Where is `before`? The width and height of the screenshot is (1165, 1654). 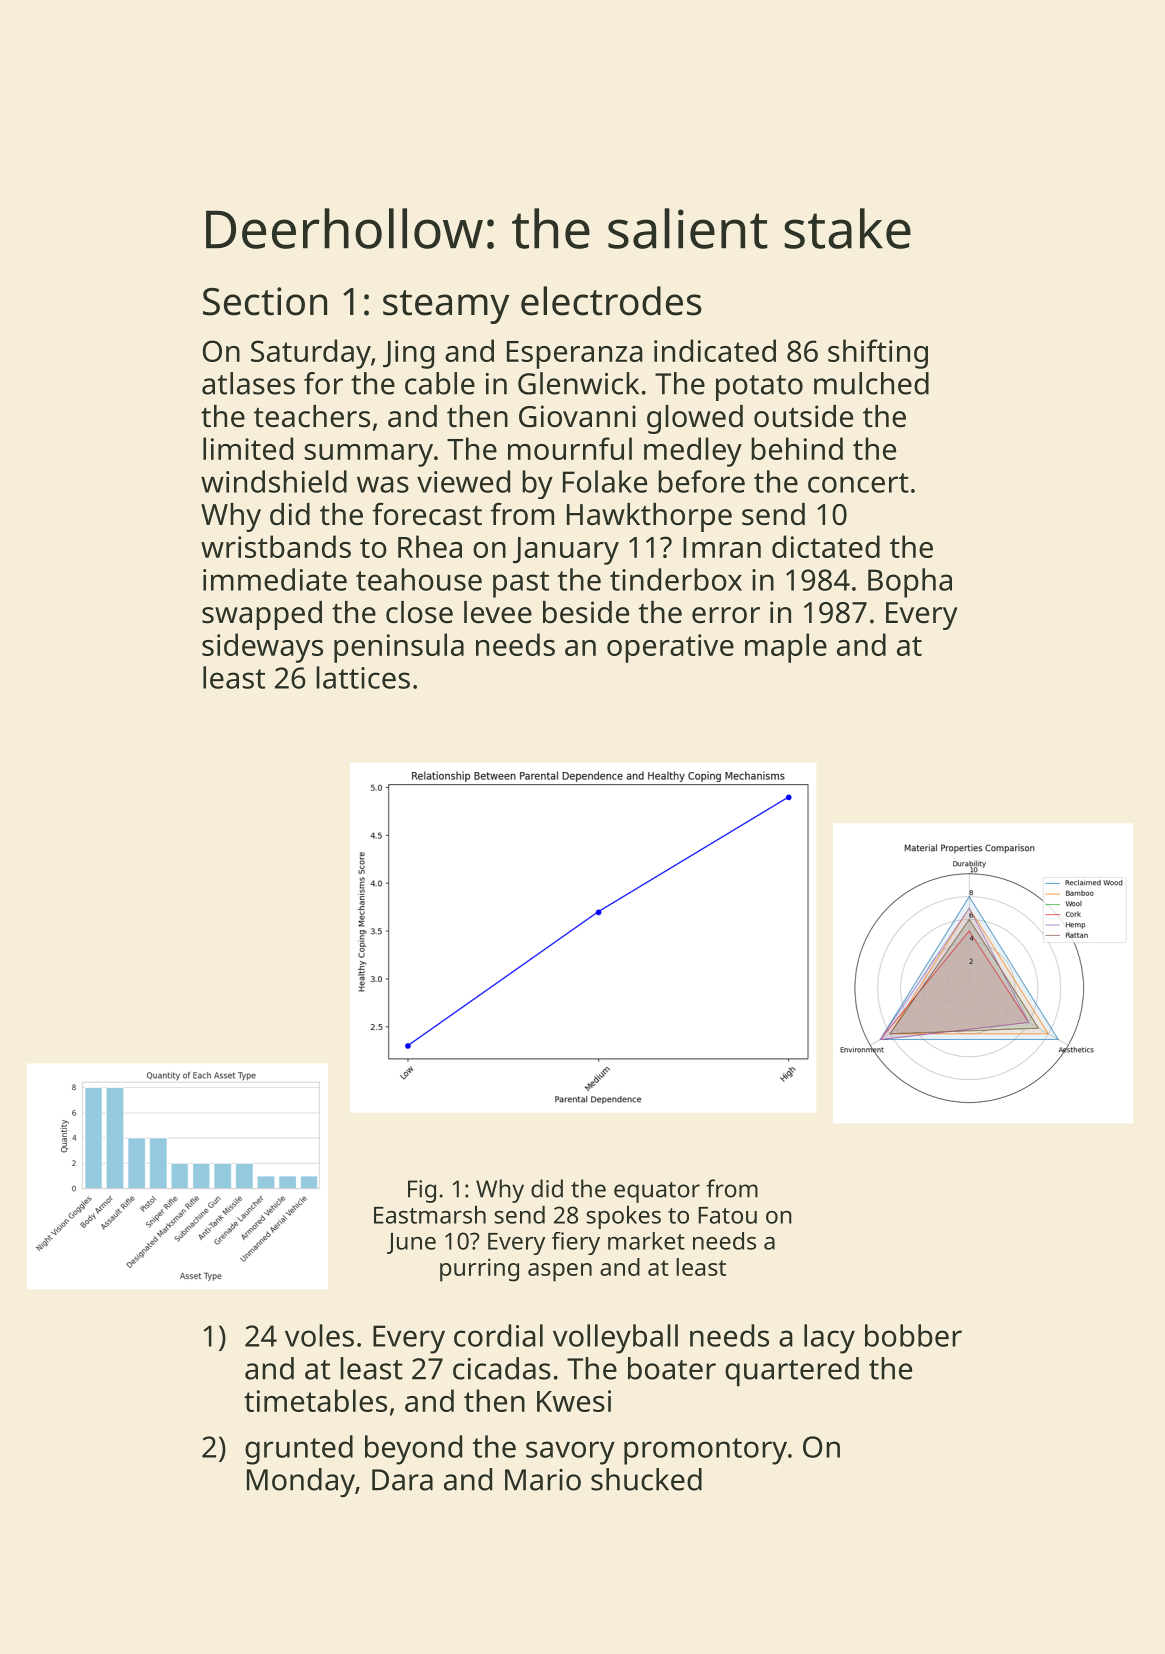 before is located at coordinates (701, 481).
